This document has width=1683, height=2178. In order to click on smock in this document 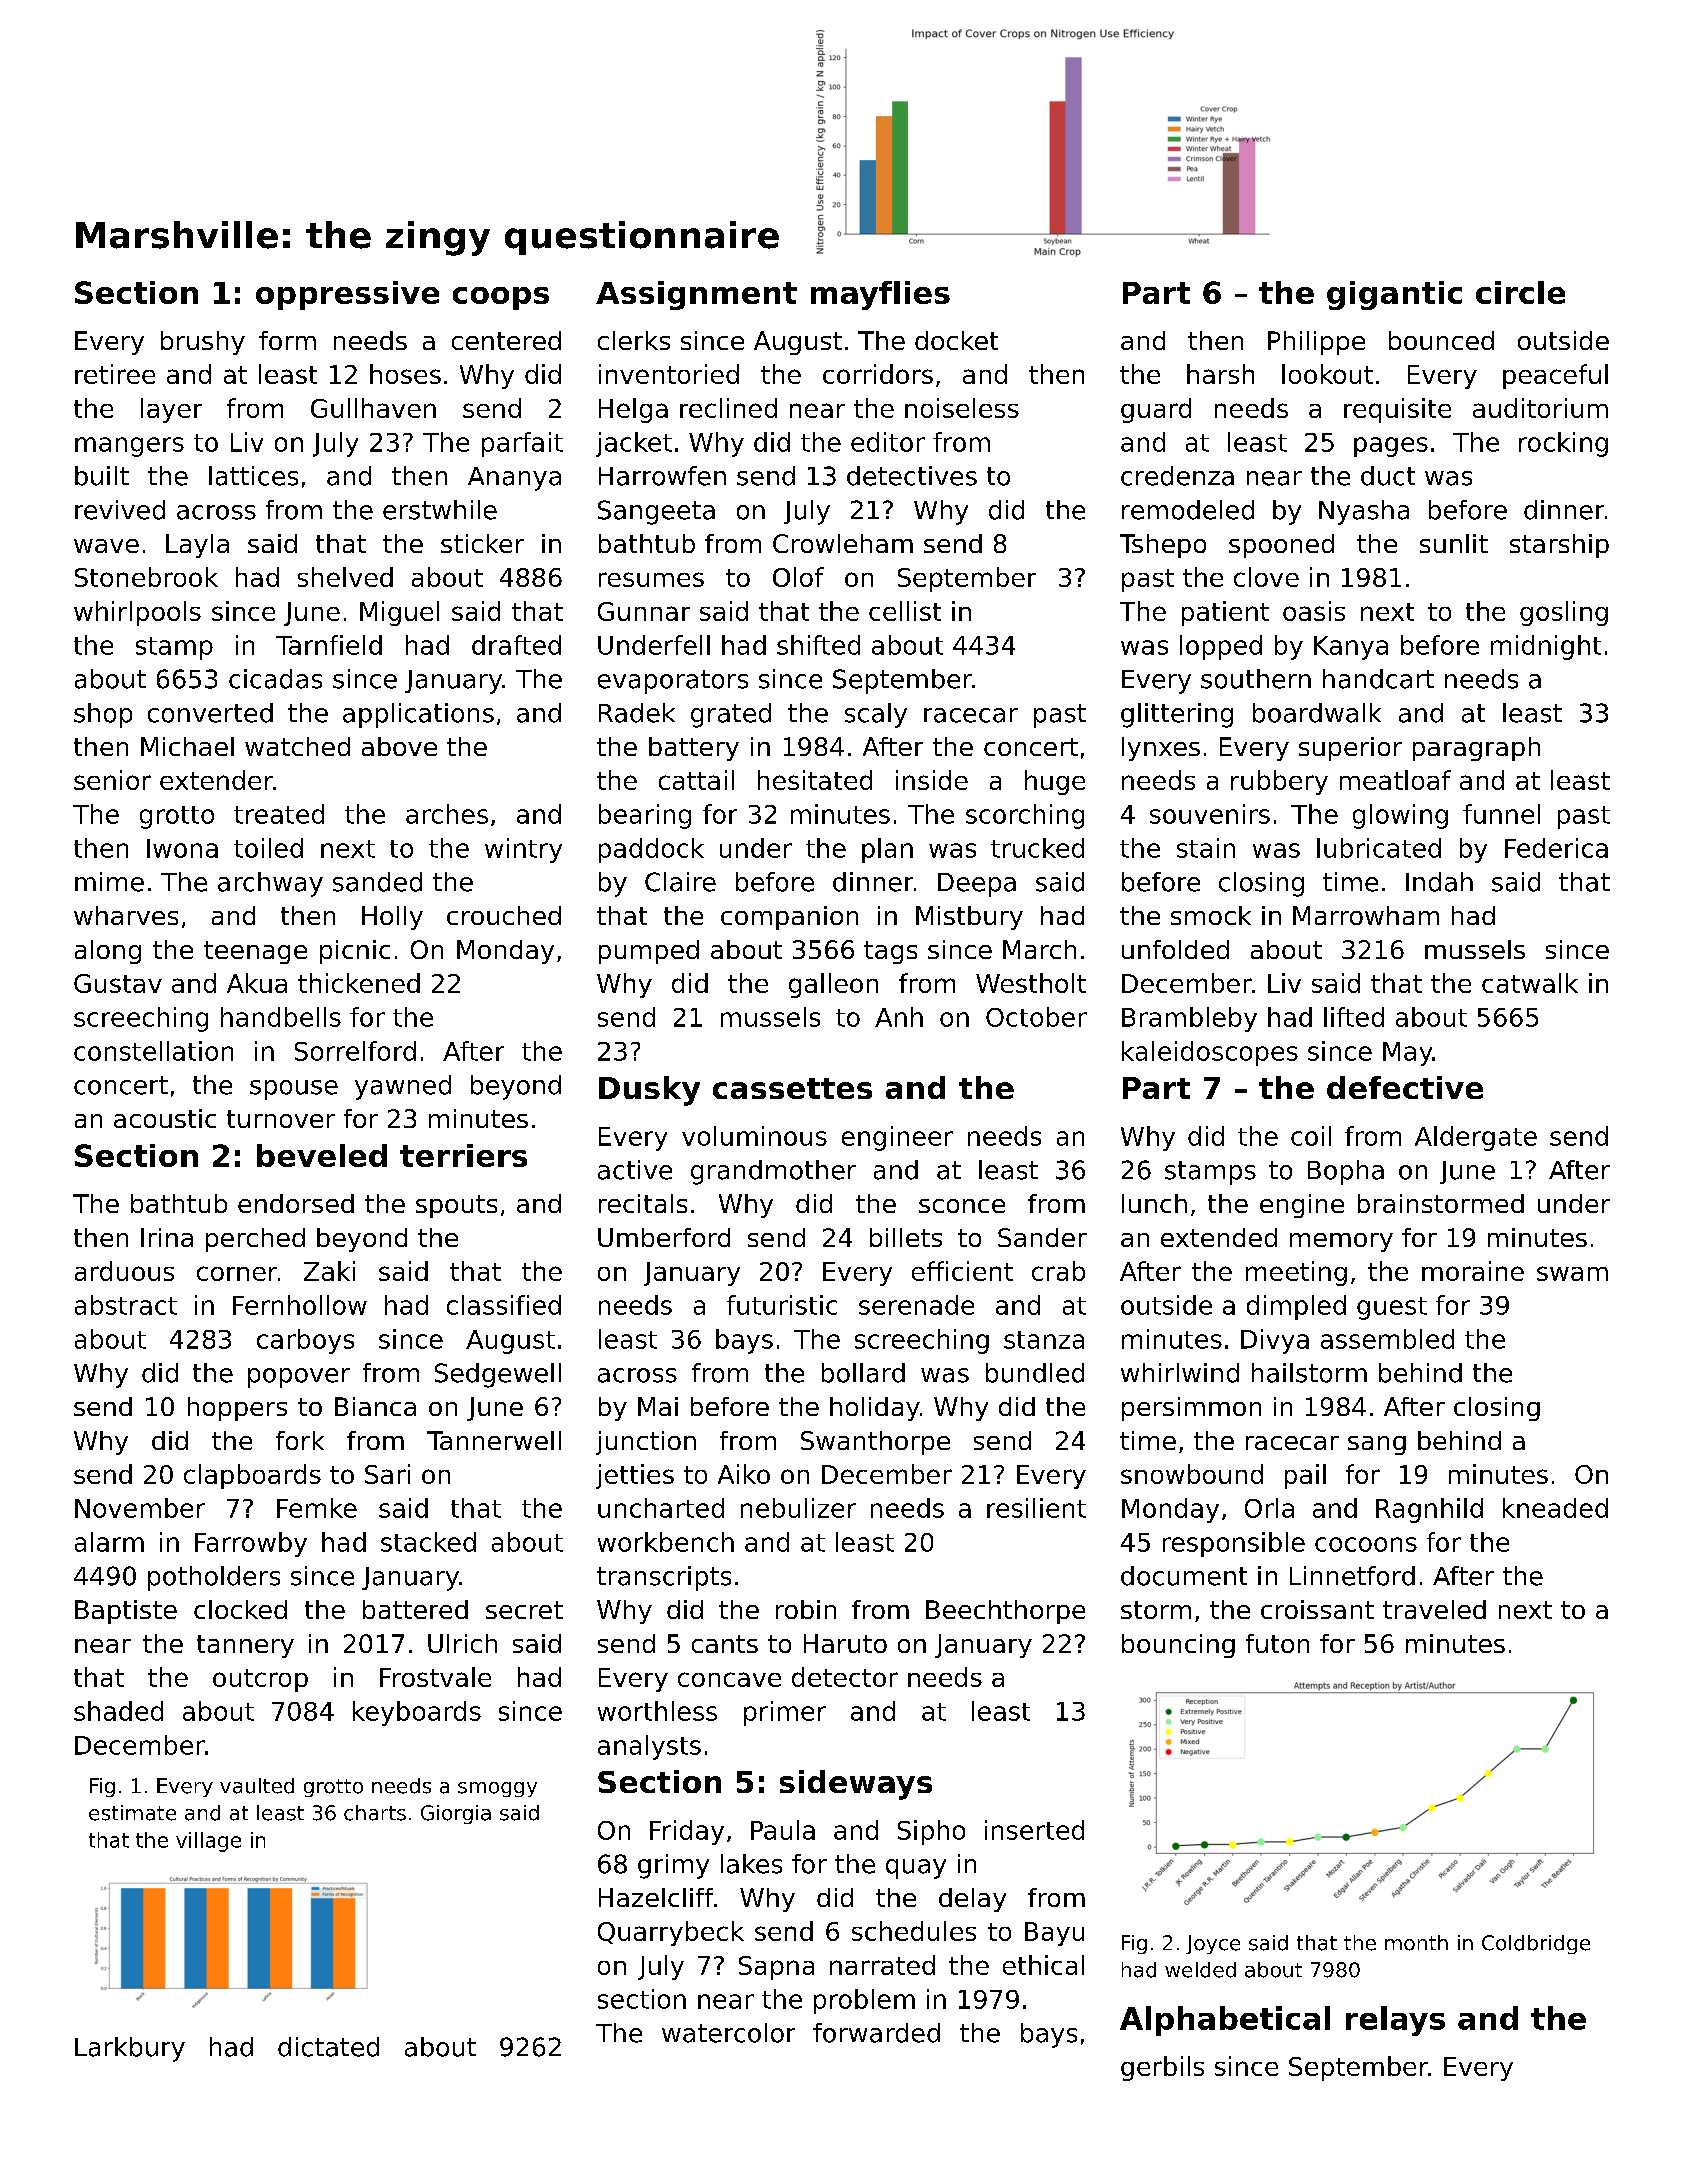, I will do `click(1211, 915)`.
